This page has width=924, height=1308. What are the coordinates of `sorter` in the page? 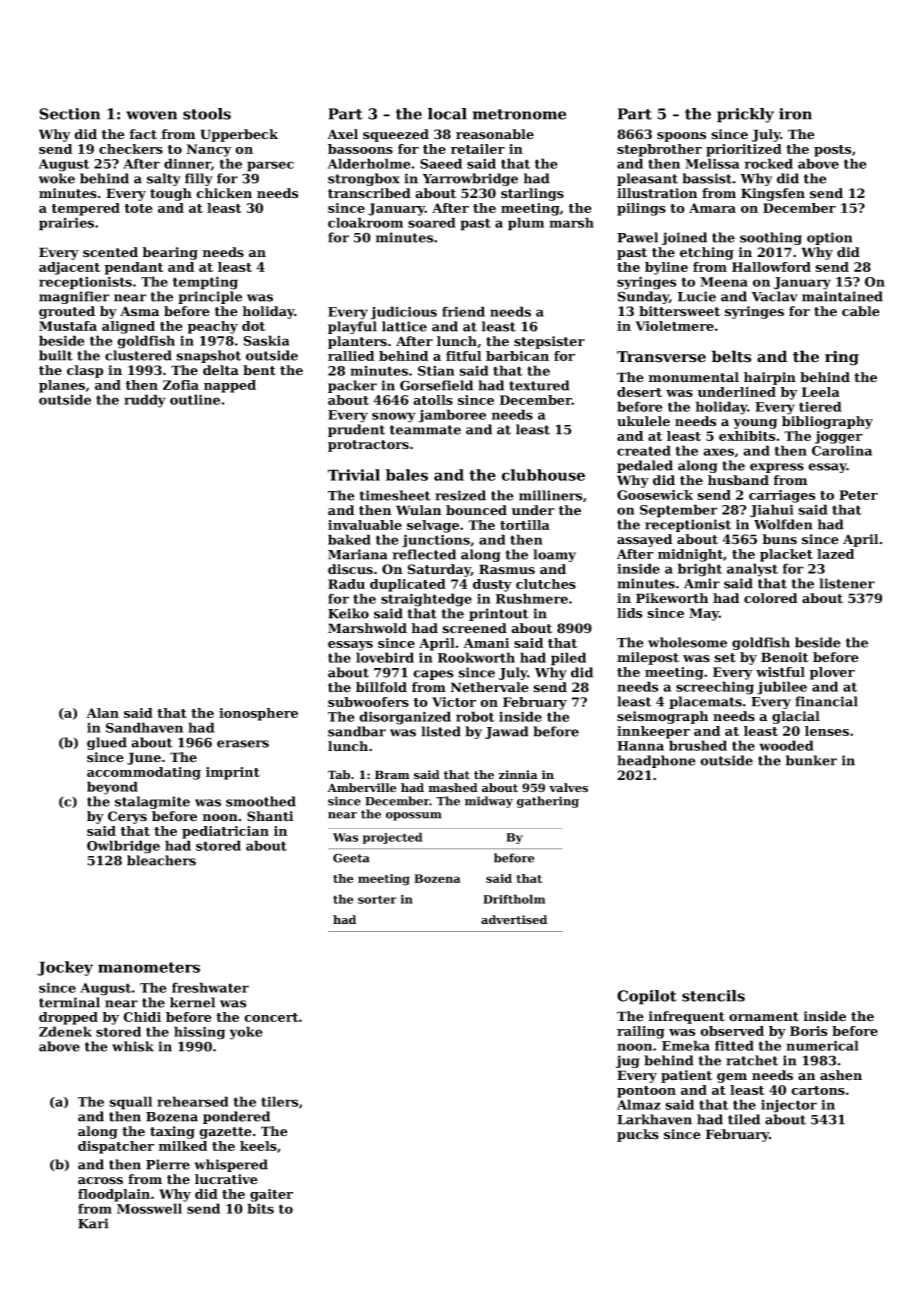 It's located at (377, 899).
